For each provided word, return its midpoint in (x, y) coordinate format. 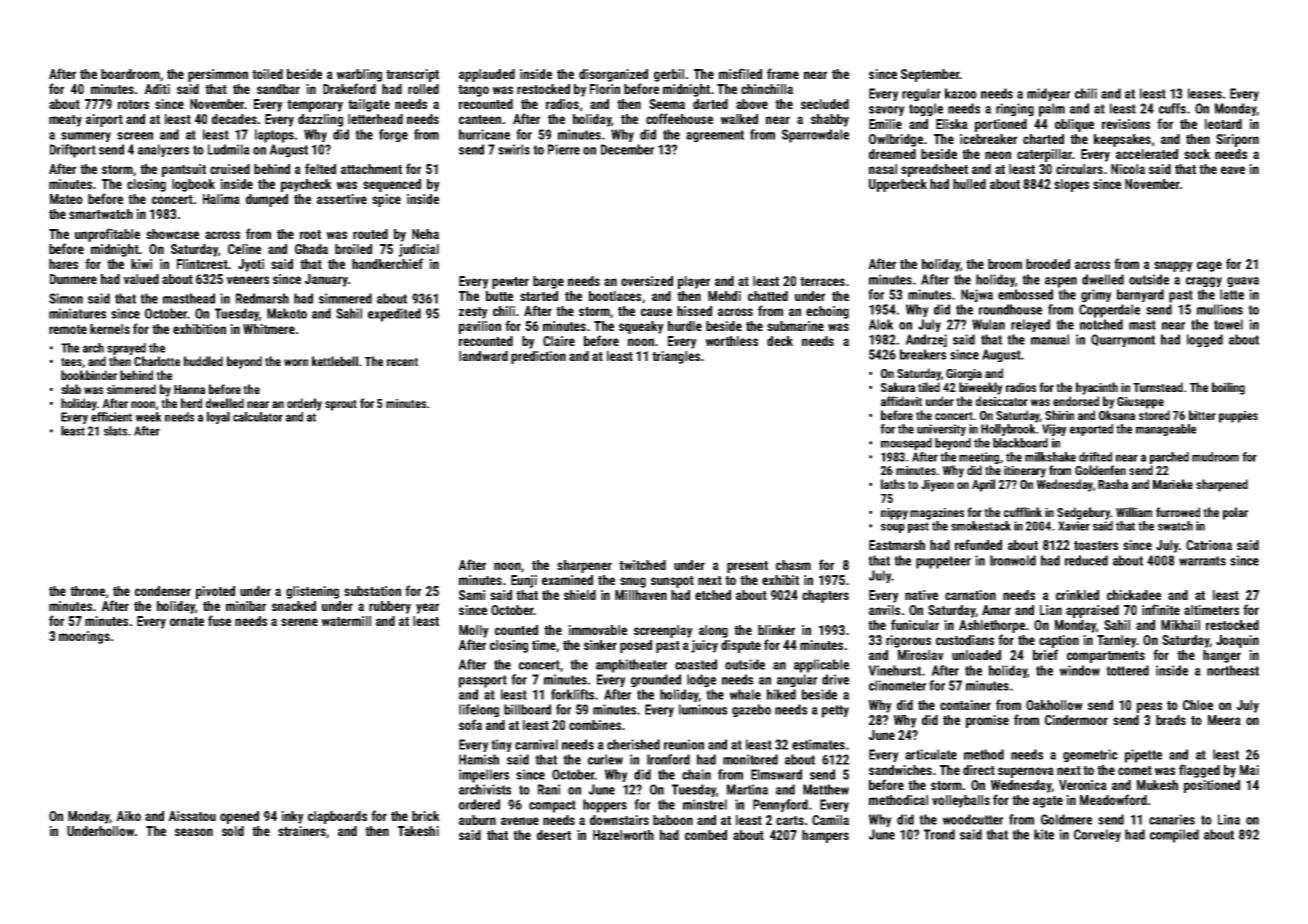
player (694, 282)
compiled (1174, 836)
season (194, 832)
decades (234, 119)
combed (706, 835)
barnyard (1140, 295)
